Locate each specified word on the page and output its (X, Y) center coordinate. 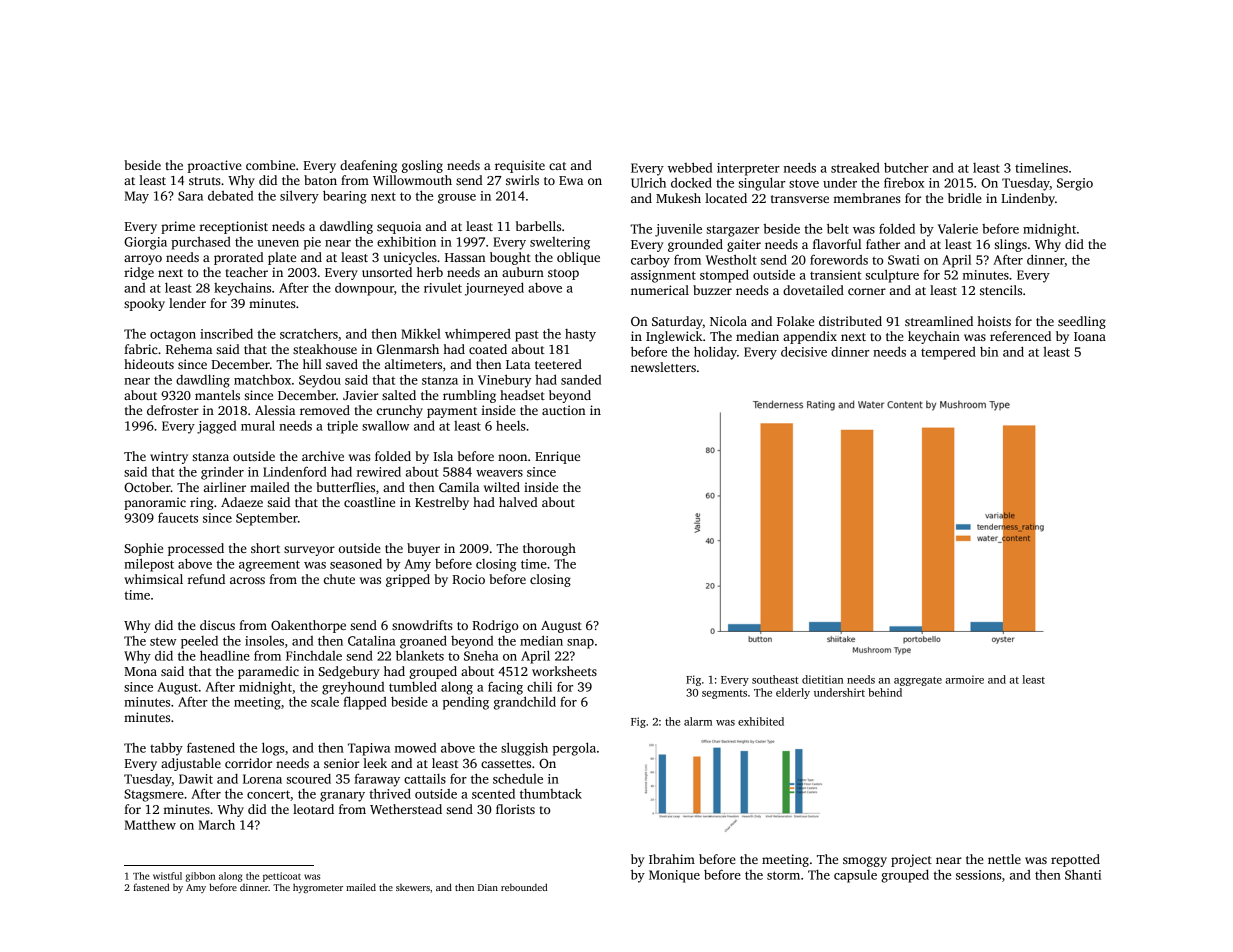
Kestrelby (442, 503)
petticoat (282, 877)
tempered (948, 353)
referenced (1020, 336)
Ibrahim (672, 859)
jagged (216, 427)
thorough (549, 549)
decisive (804, 351)
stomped (724, 276)
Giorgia (145, 243)
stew (163, 641)
